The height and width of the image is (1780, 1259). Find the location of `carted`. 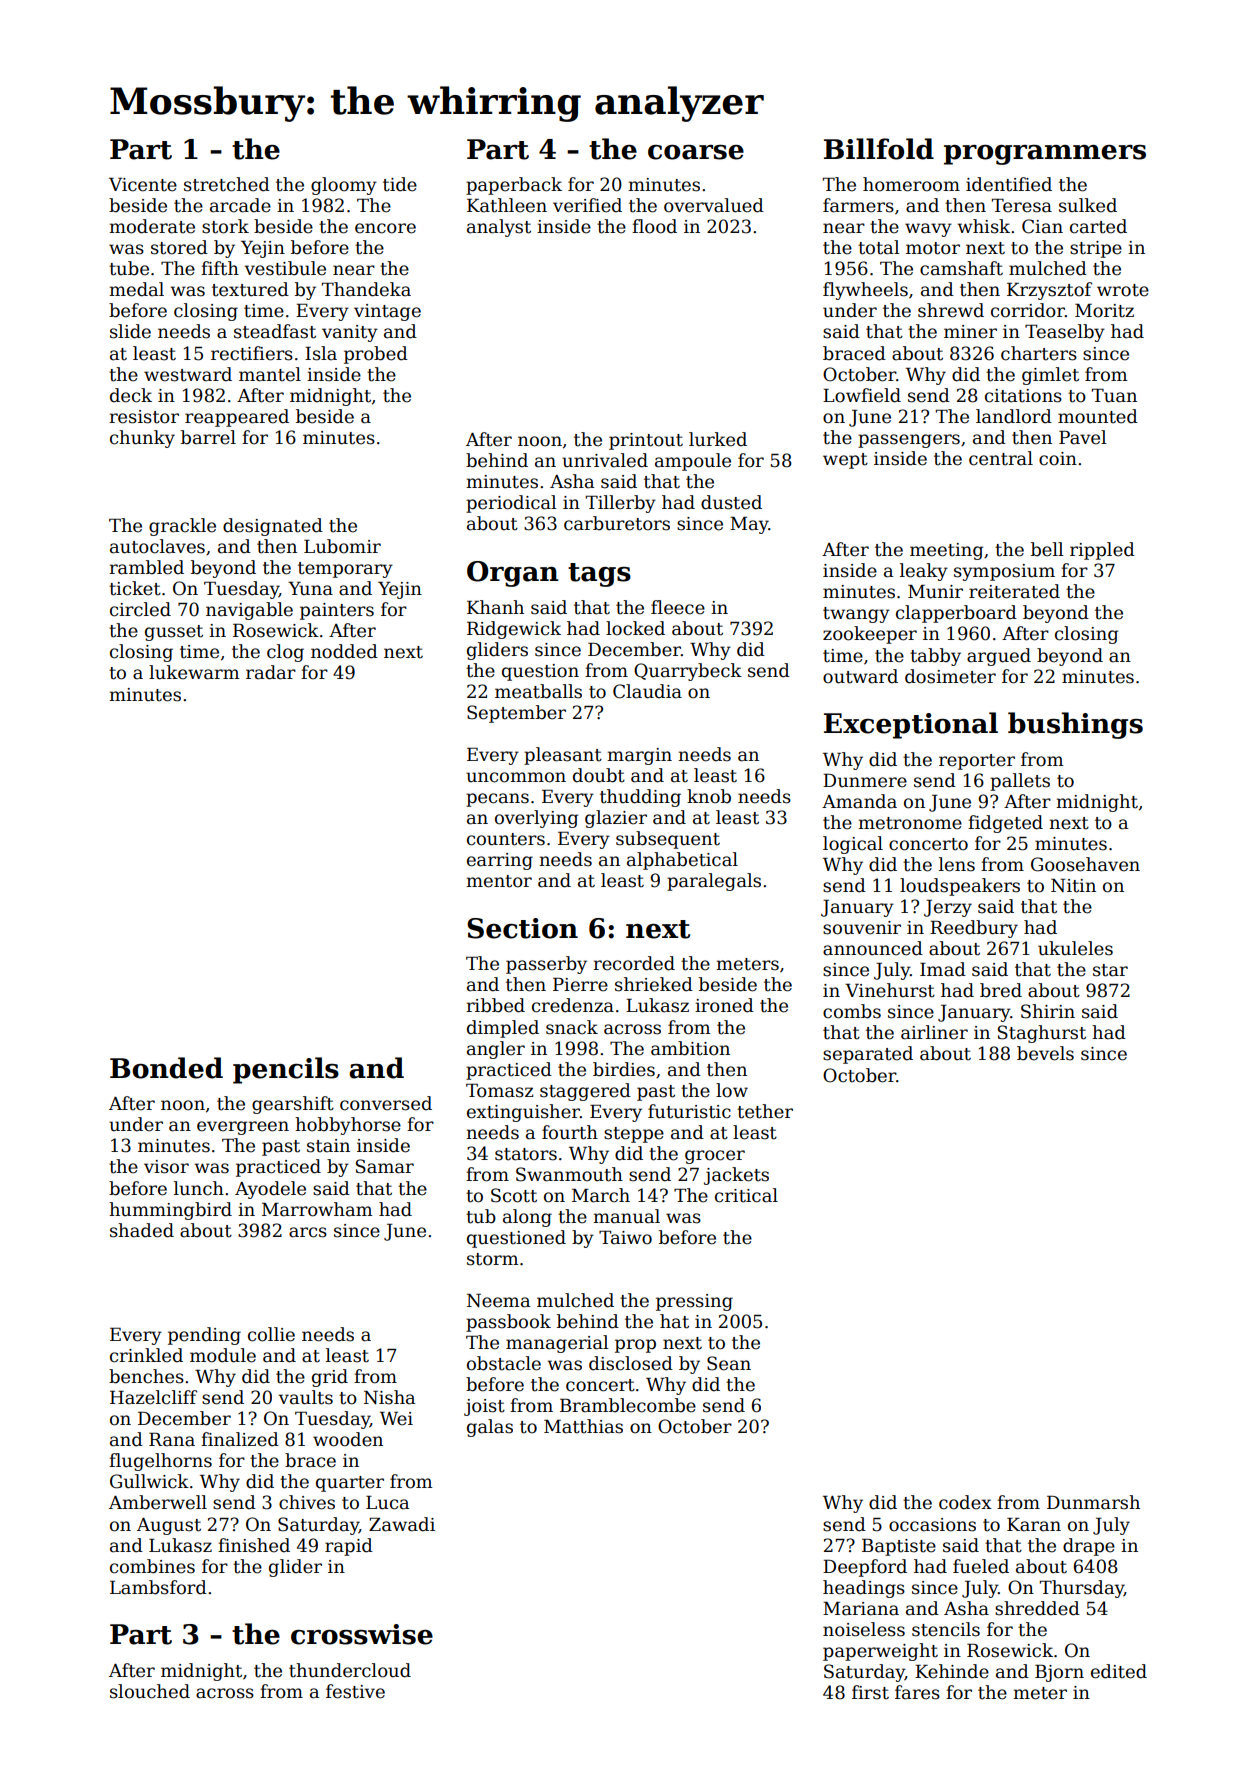

carted is located at coordinates (1098, 226).
